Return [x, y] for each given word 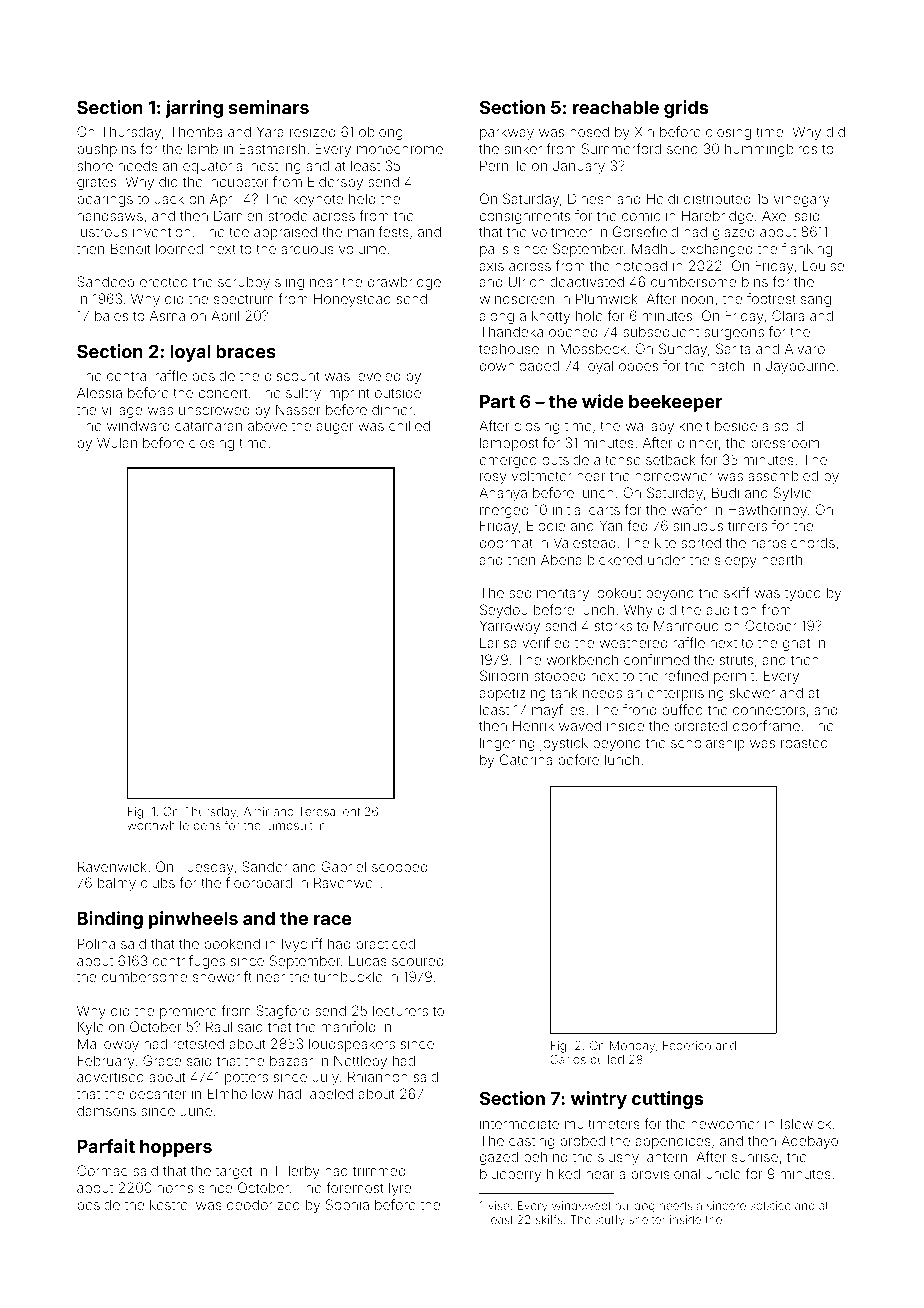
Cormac [102, 1170]
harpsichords [793, 544]
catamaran [208, 426]
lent [350, 811]
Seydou [504, 611]
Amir [256, 811]
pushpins [107, 150]
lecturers [400, 1010]
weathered [633, 643]
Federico [687, 1045]
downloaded [519, 365]
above [267, 425]
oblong [381, 133]
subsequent [661, 333]
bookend [232, 943]
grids [686, 109]
